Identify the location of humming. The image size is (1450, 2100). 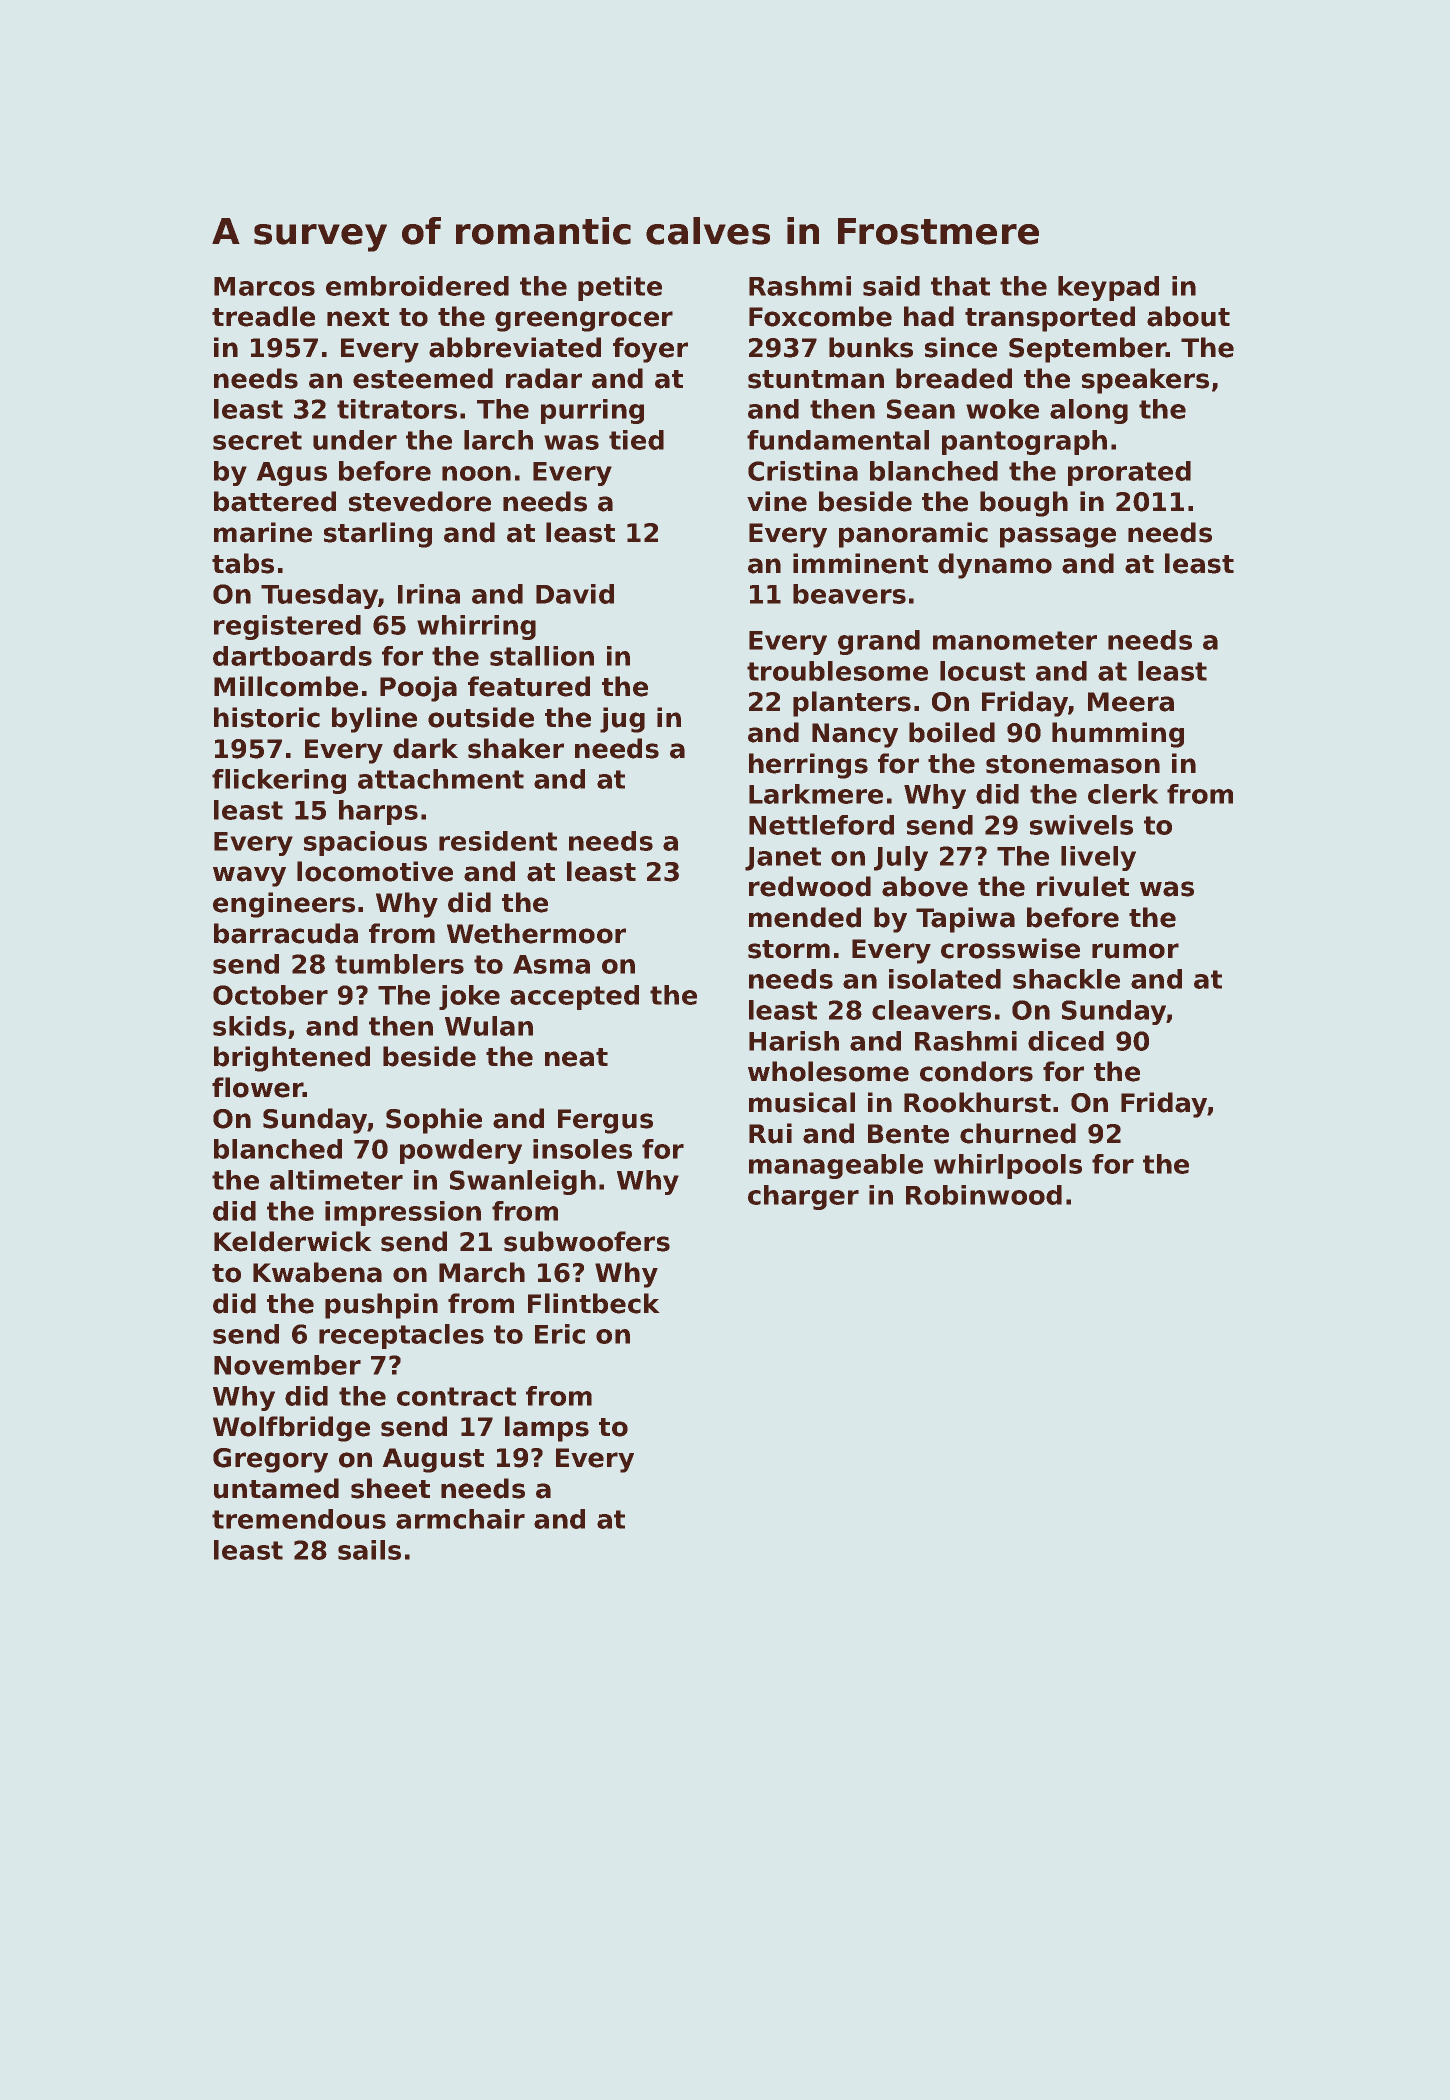
(1118, 735).
